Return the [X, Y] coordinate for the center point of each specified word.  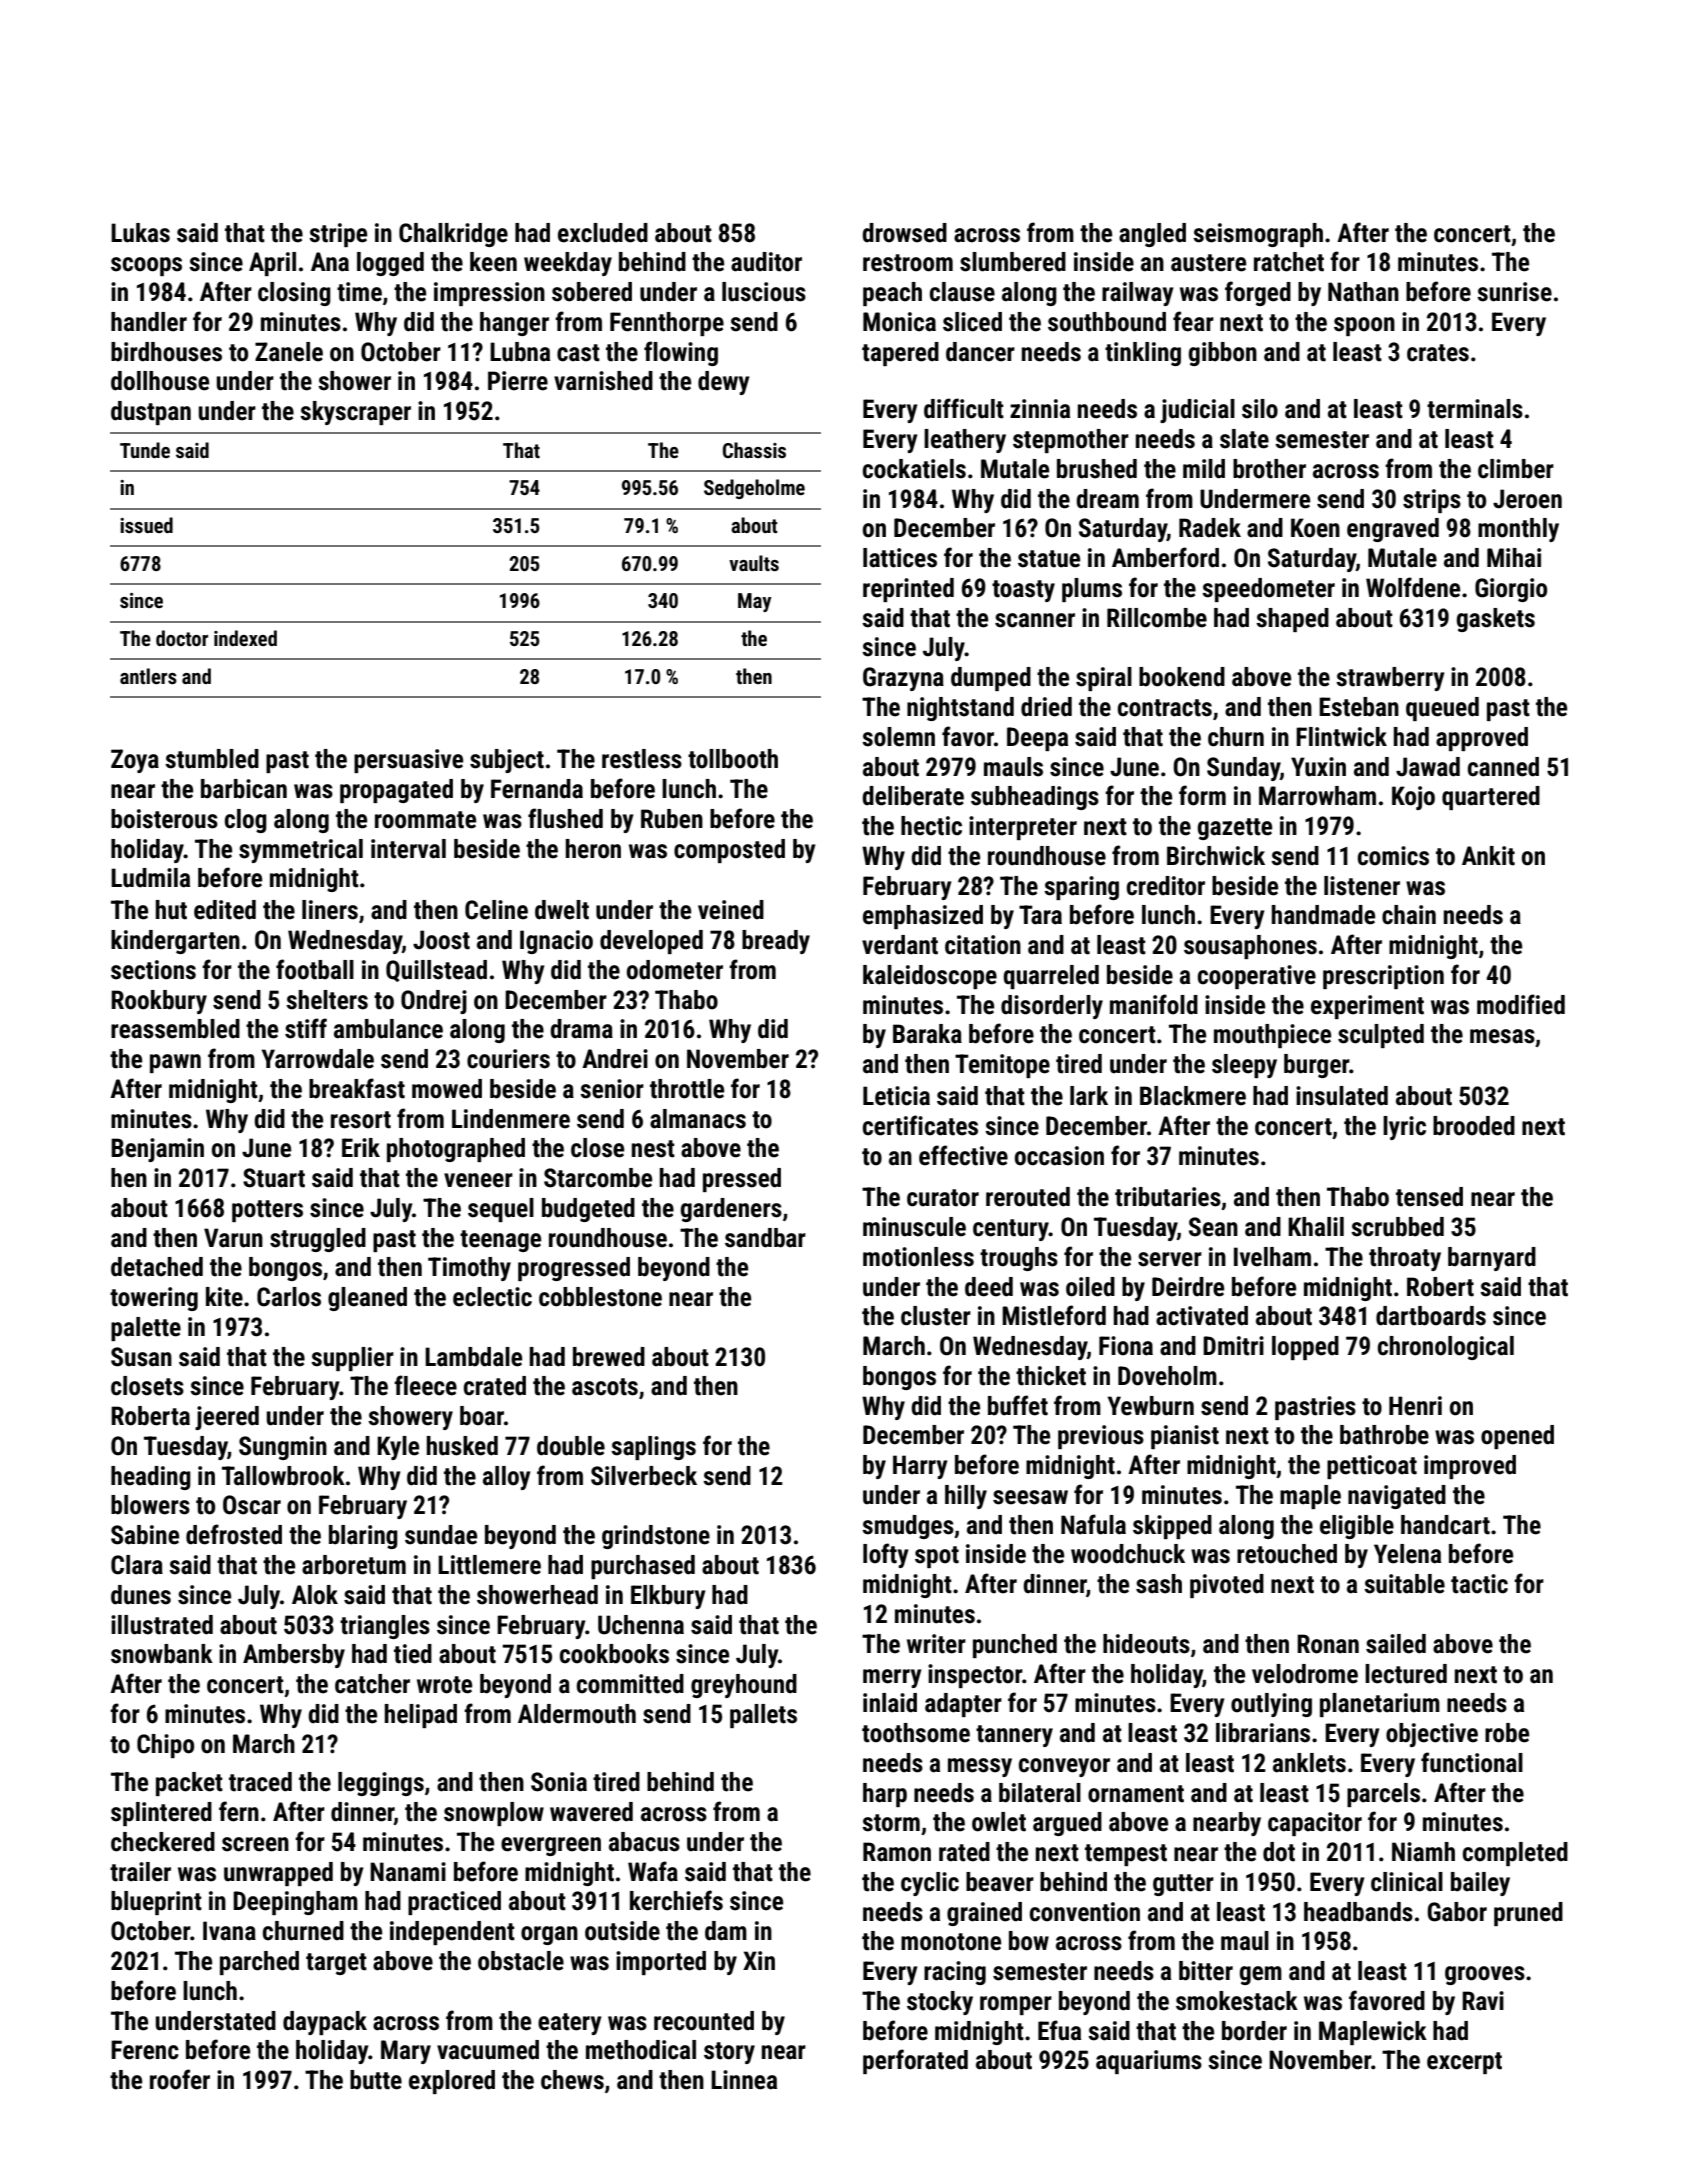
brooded [1474, 1126]
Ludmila [150, 878]
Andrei [615, 1059]
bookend [1182, 677]
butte [376, 2080]
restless [642, 759]
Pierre [518, 381]
